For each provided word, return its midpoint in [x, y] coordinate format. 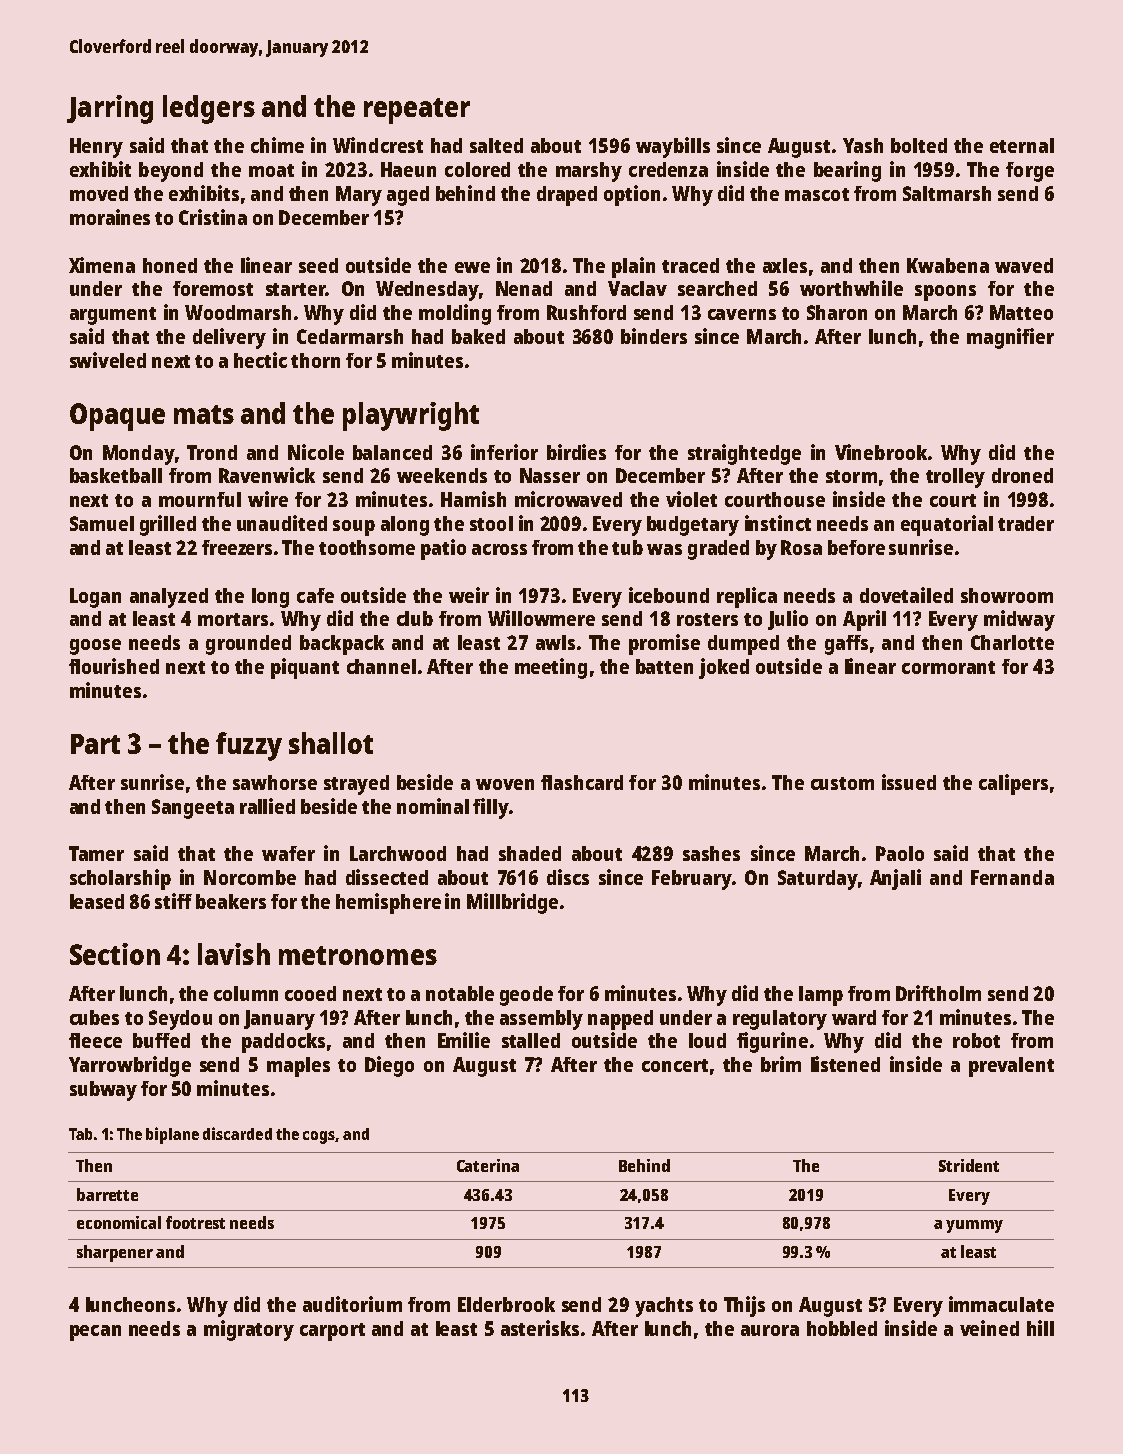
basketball [116, 475]
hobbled [842, 1328]
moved [99, 193]
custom [842, 783]
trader [1026, 523]
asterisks [540, 1328]
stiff [173, 901]
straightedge [744, 454]
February [692, 880]
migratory [249, 1330]
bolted [919, 145]
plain [633, 267]
